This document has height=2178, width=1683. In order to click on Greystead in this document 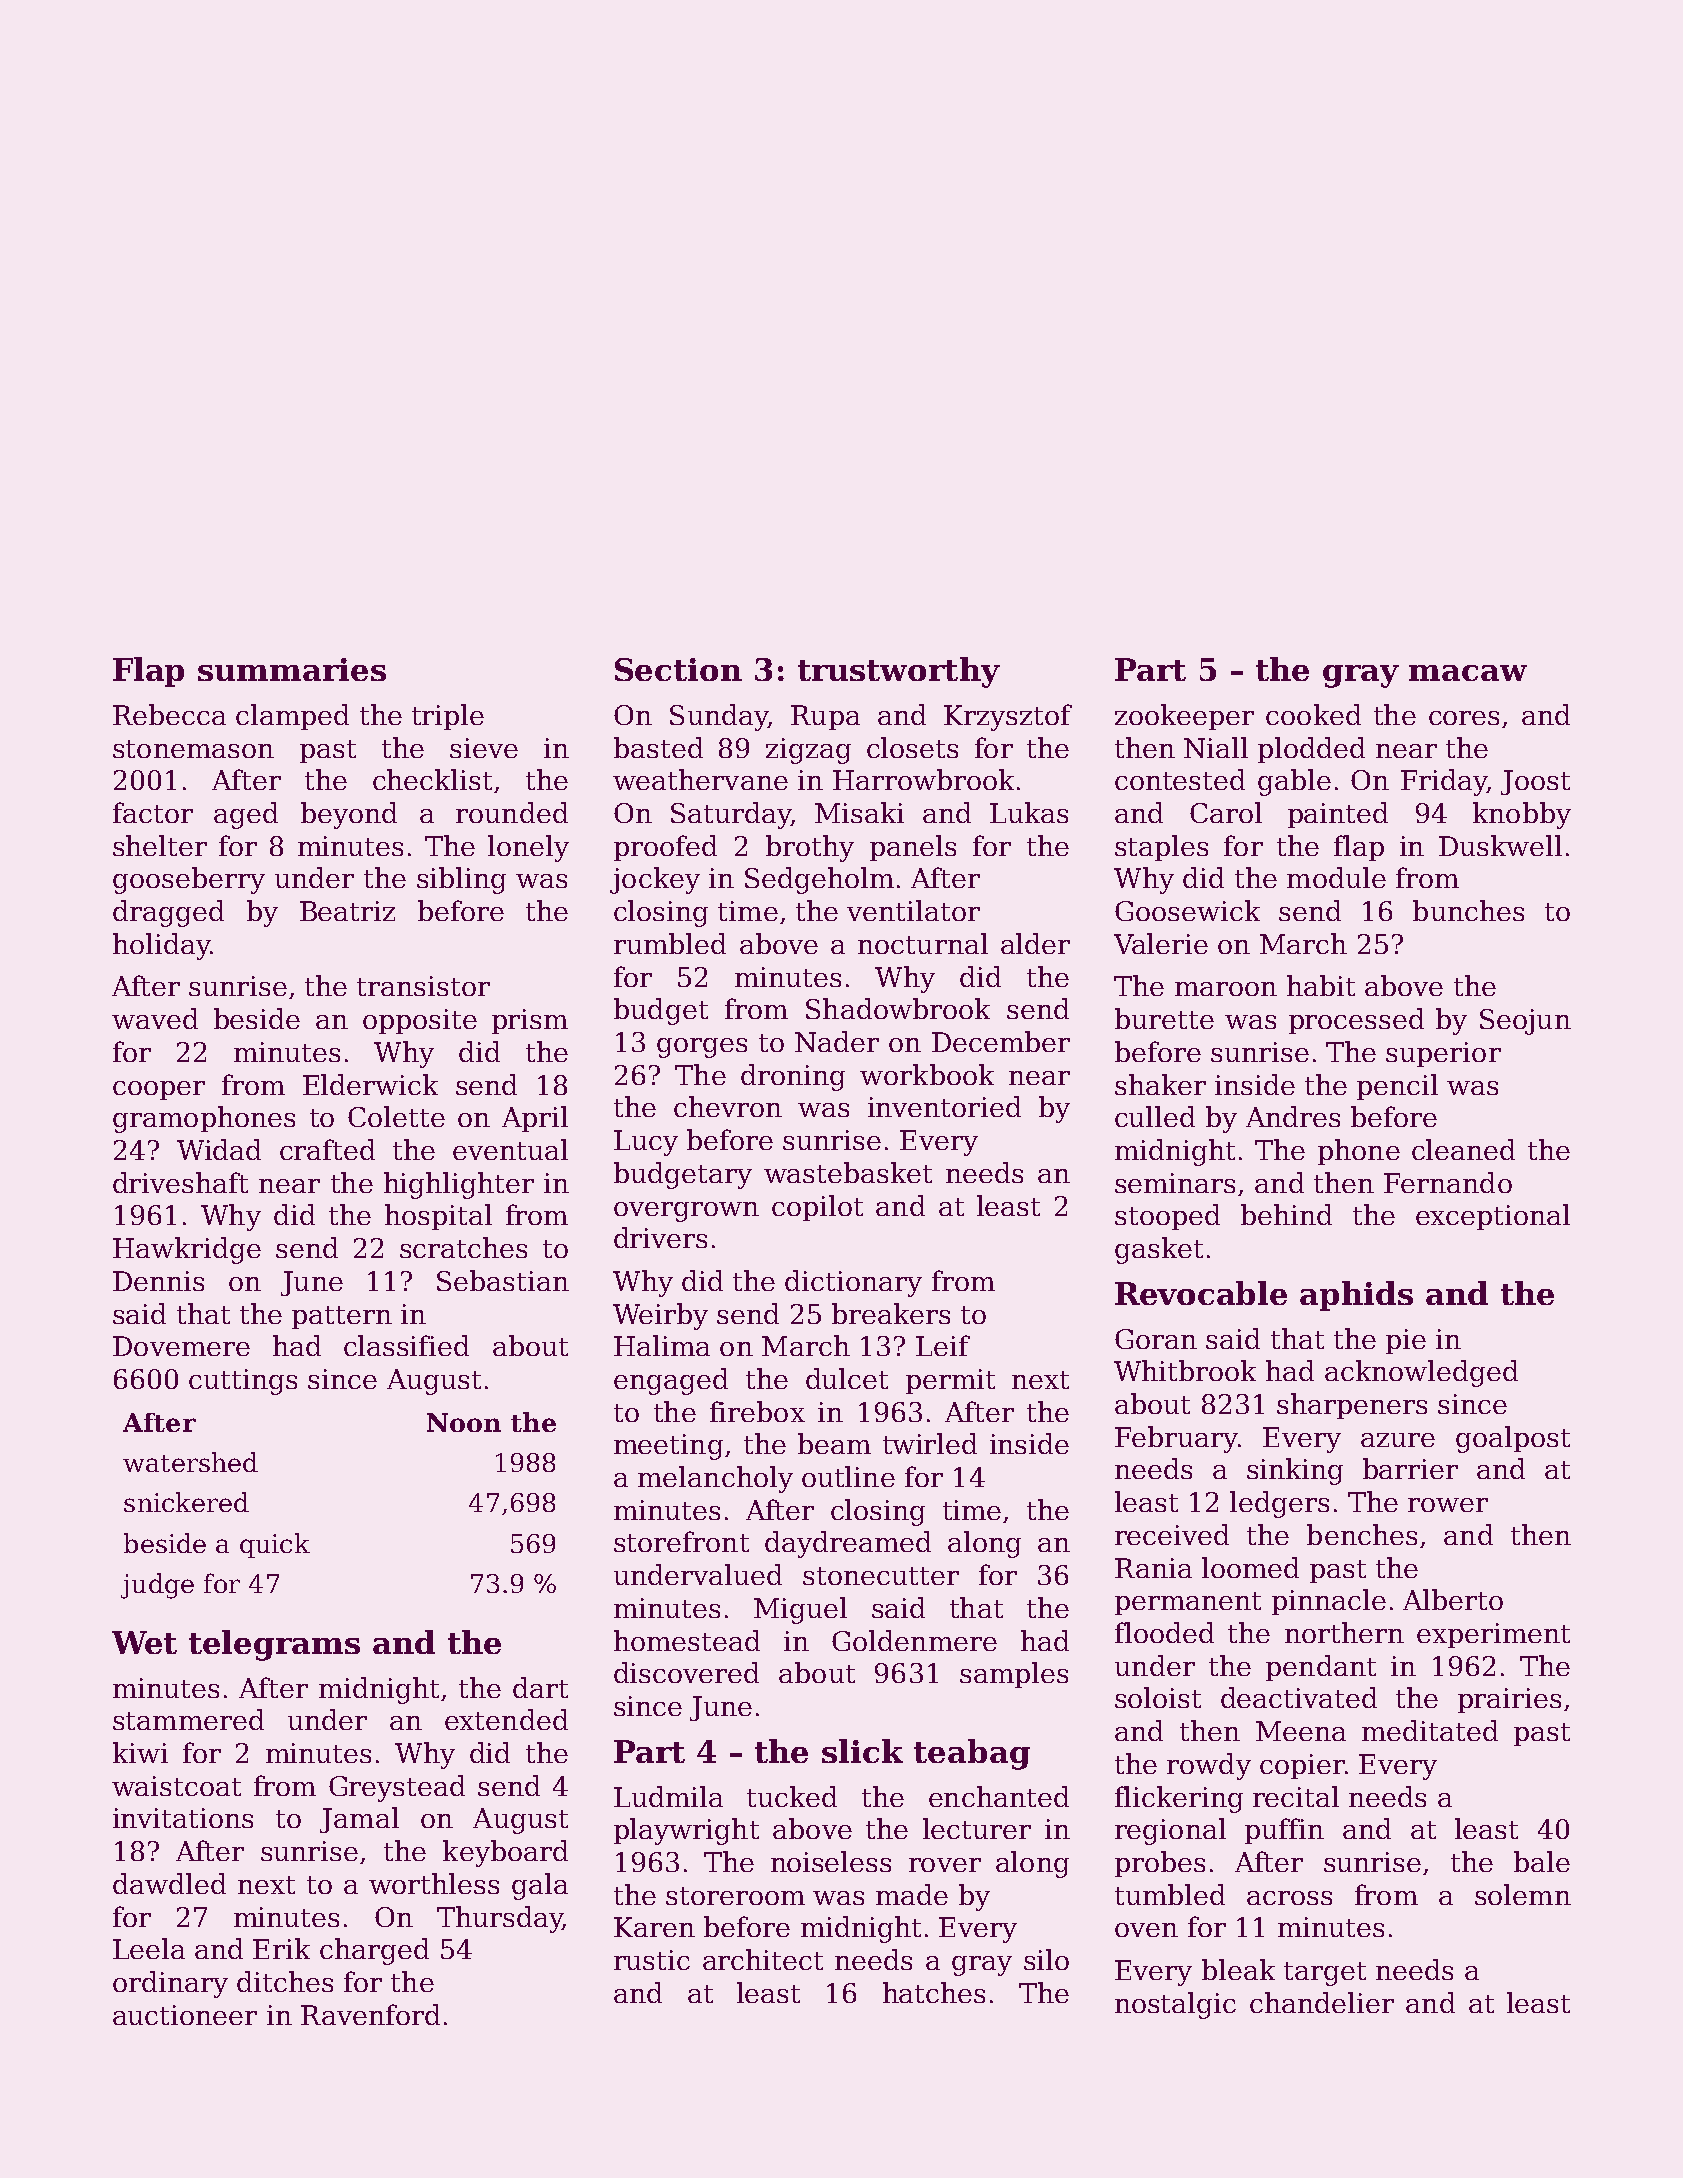, I will do `click(397, 1788)`.
